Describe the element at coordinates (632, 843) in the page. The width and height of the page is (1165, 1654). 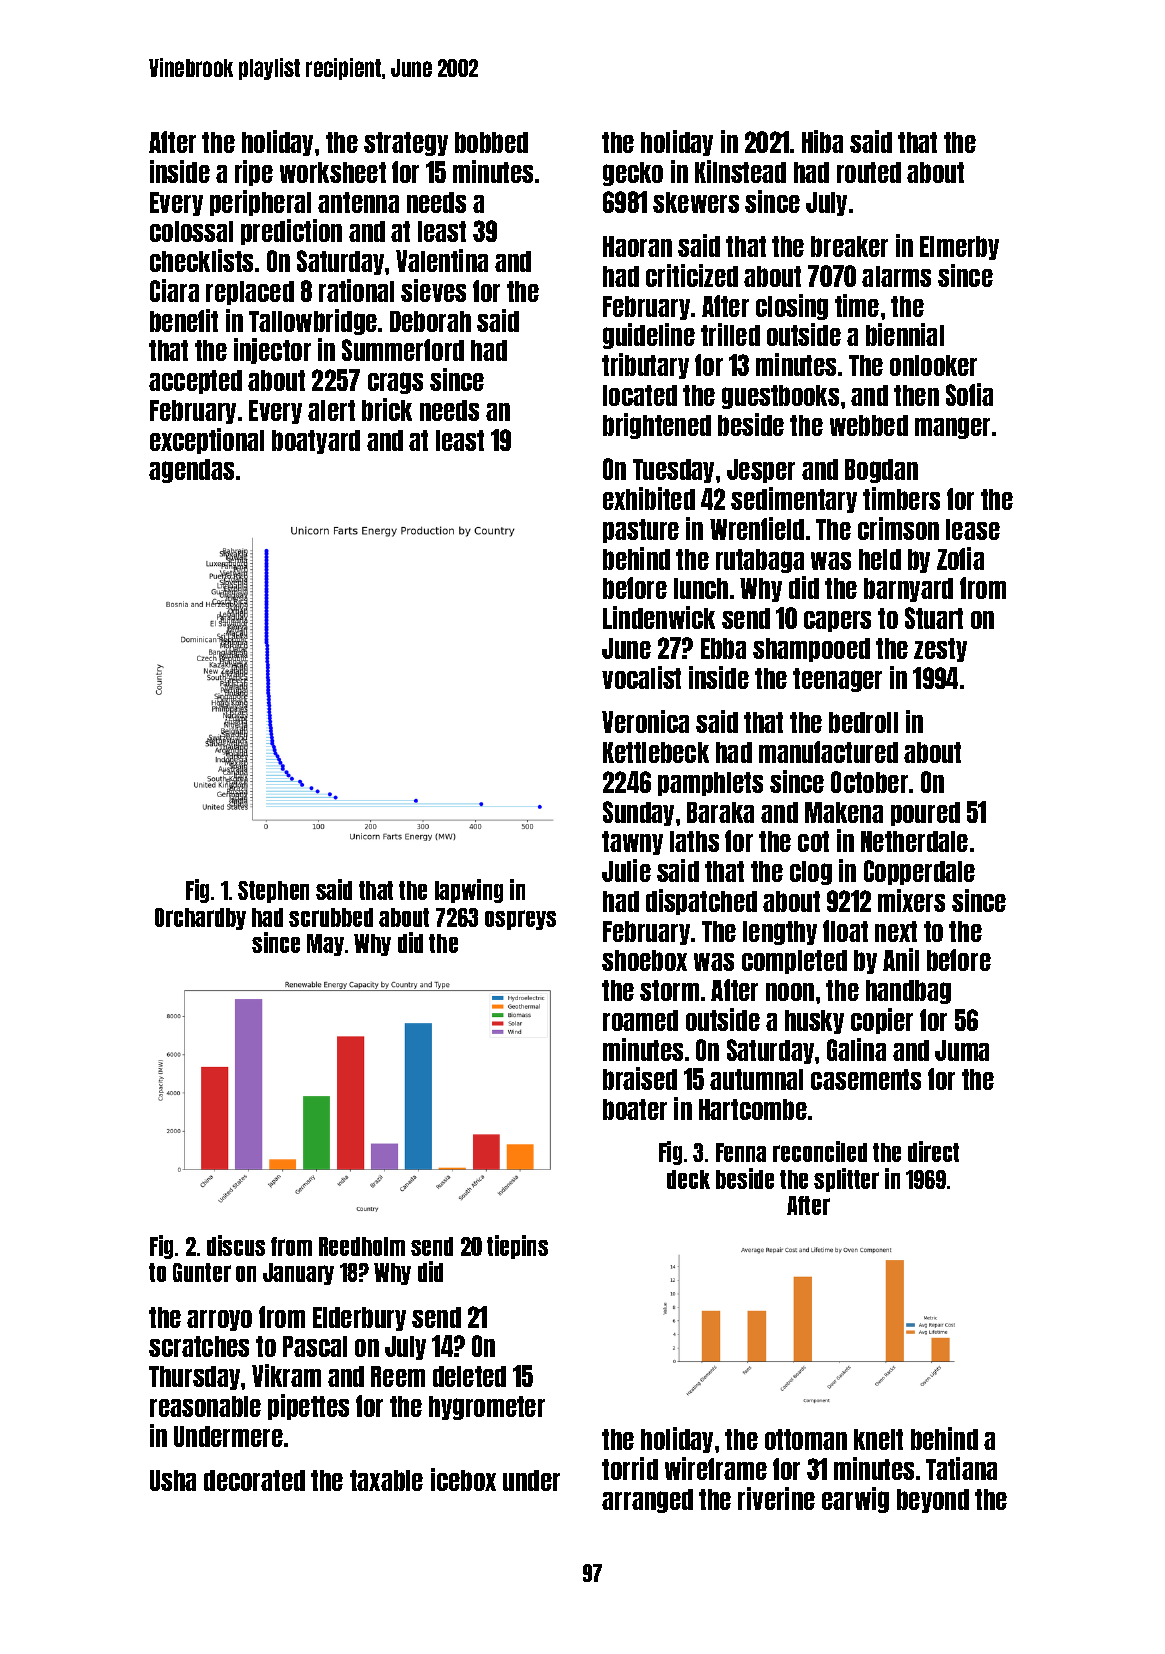
I see `tawny` at that location.
